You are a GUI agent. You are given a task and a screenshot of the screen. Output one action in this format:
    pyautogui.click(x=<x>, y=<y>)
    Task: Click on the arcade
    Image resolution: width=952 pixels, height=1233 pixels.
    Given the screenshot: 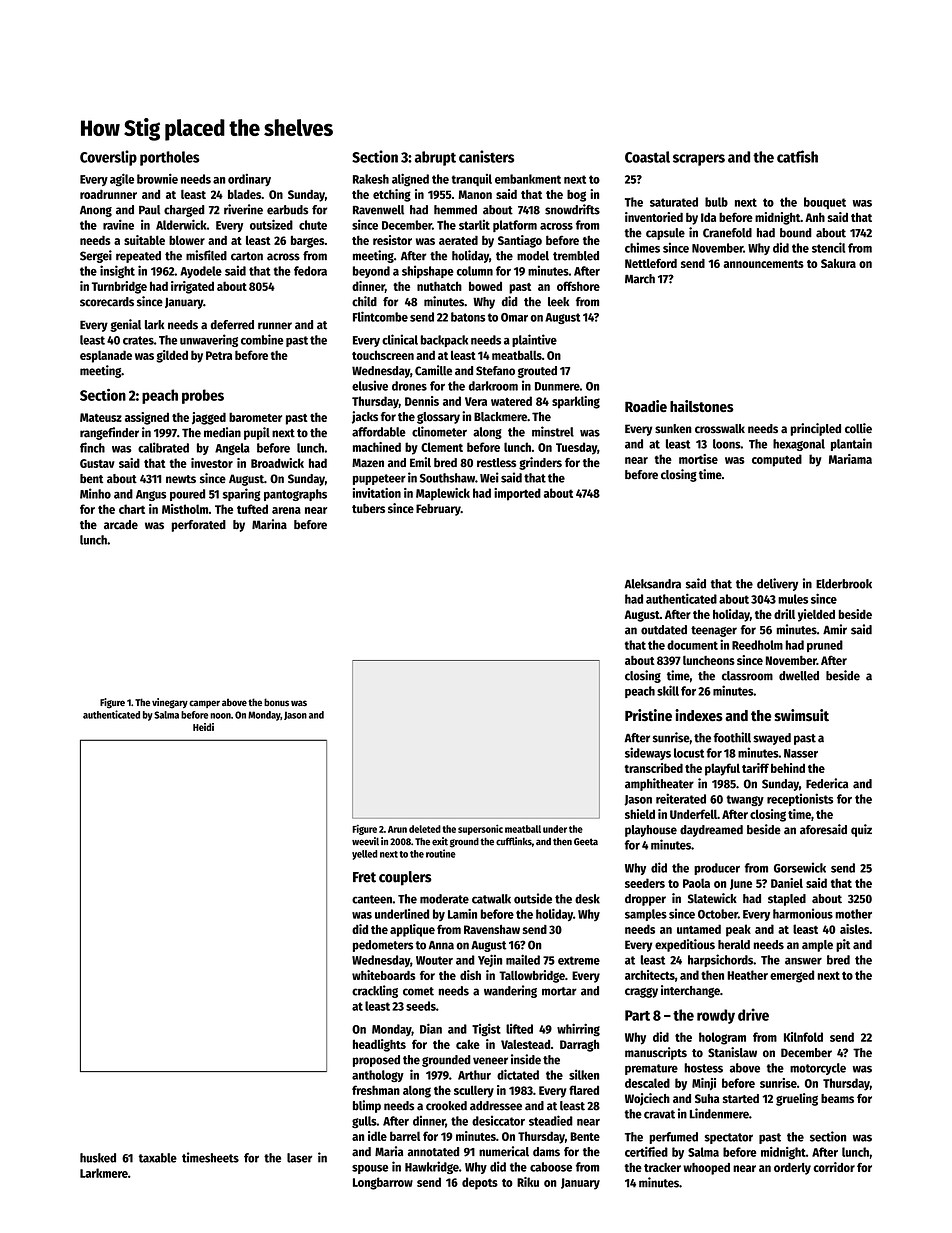 What is the action you would take?
    pyautogui.click(x=121, y=525)
